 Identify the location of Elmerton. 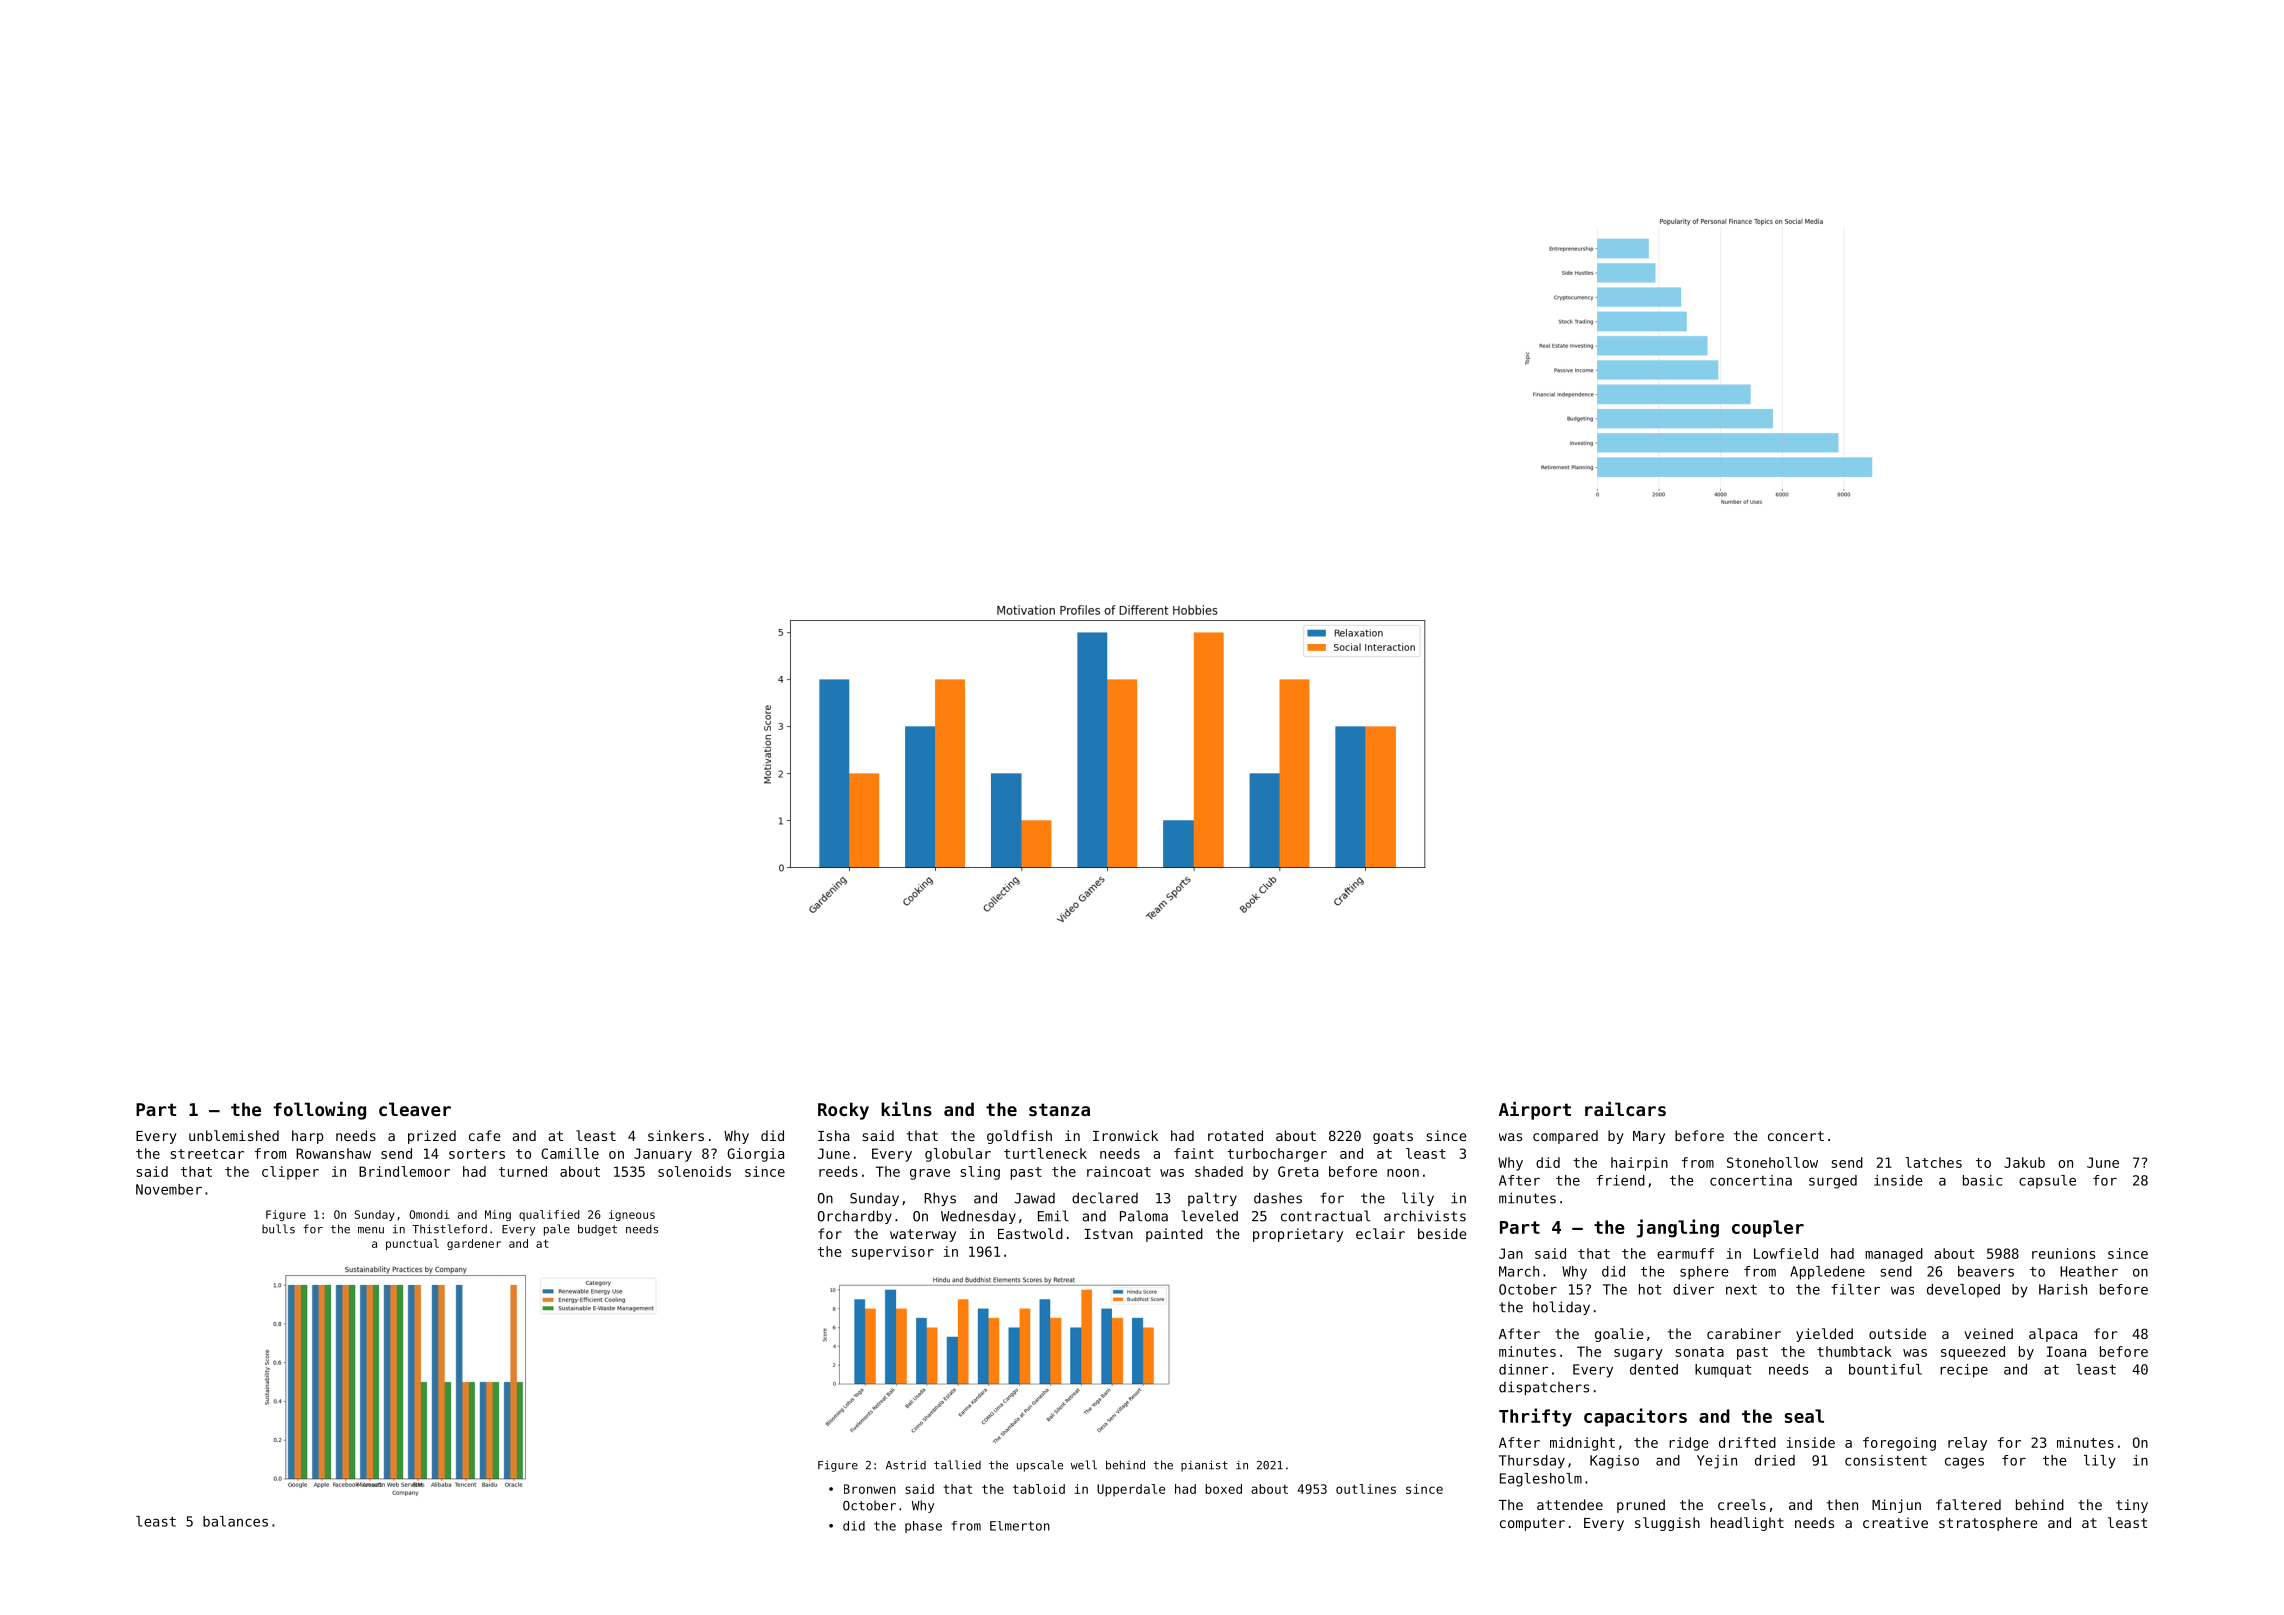
(1020, 1526).
